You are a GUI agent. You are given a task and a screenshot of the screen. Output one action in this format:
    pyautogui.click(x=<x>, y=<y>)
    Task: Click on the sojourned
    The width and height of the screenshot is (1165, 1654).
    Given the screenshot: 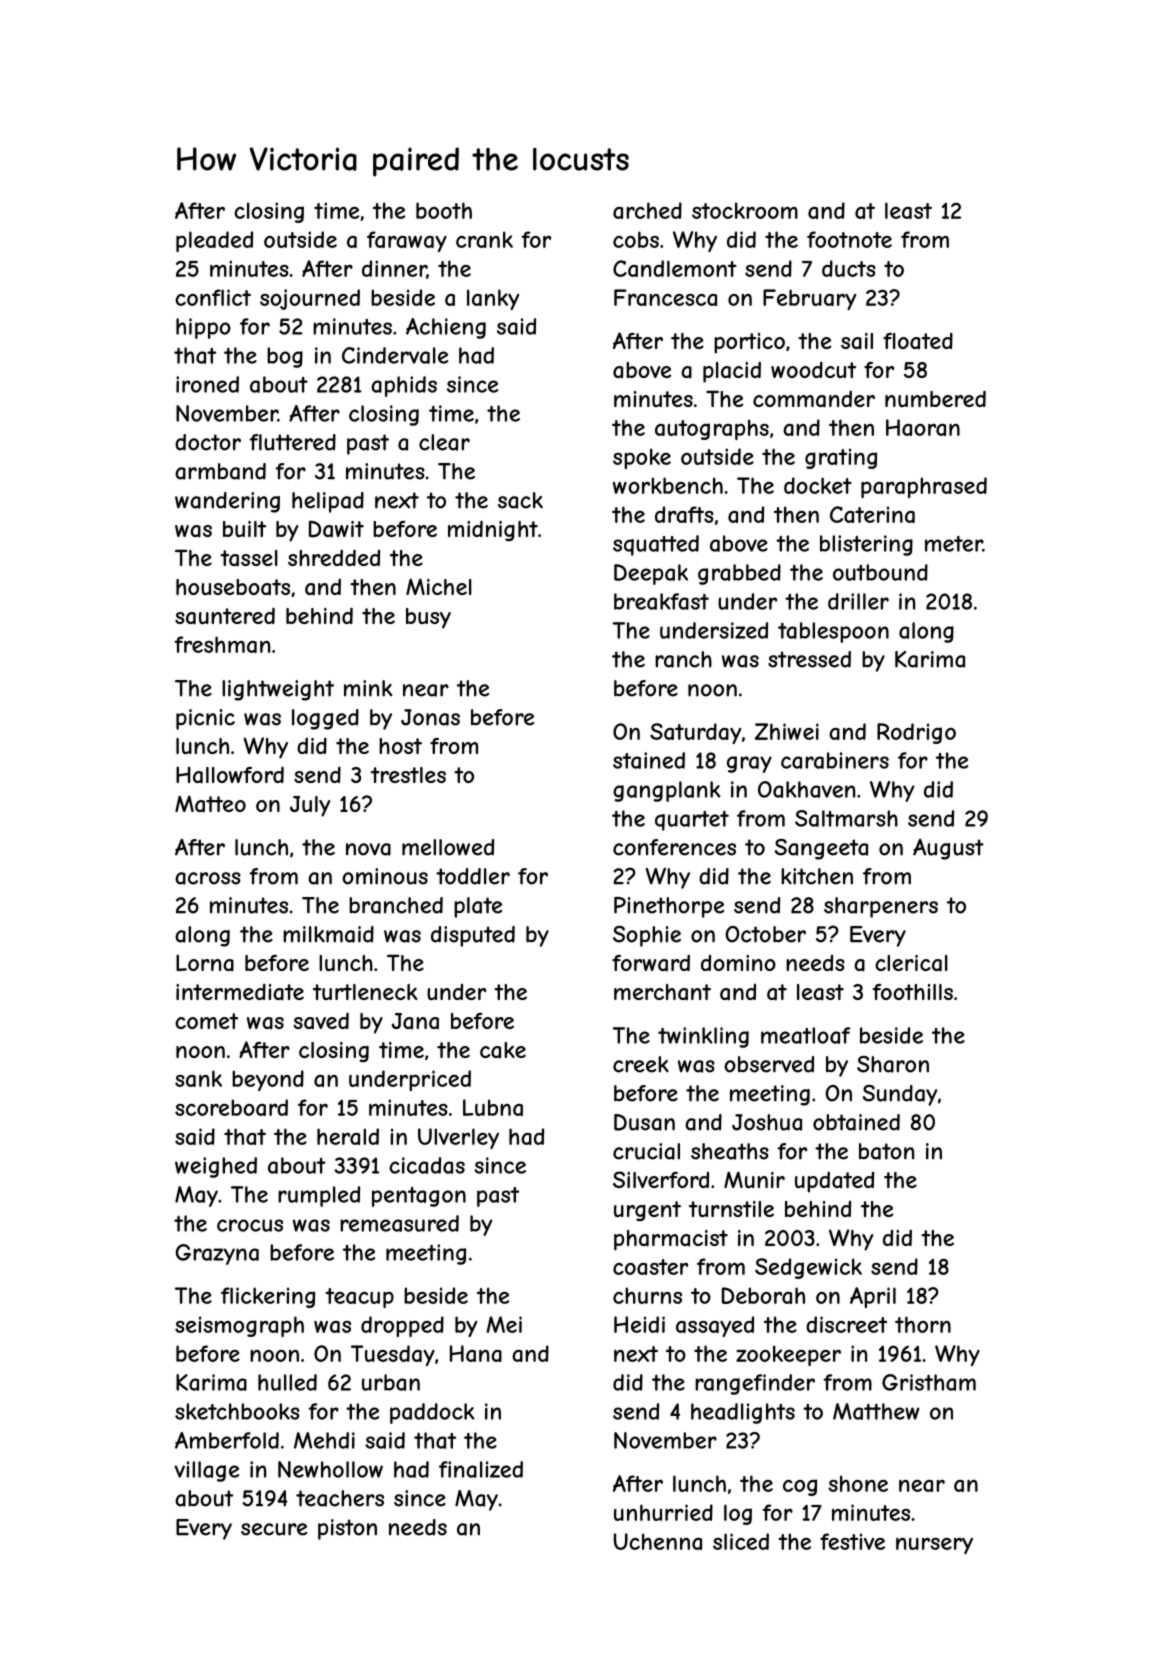 What is the action you would take?
    pyautogui.click(x=310, y=299)
